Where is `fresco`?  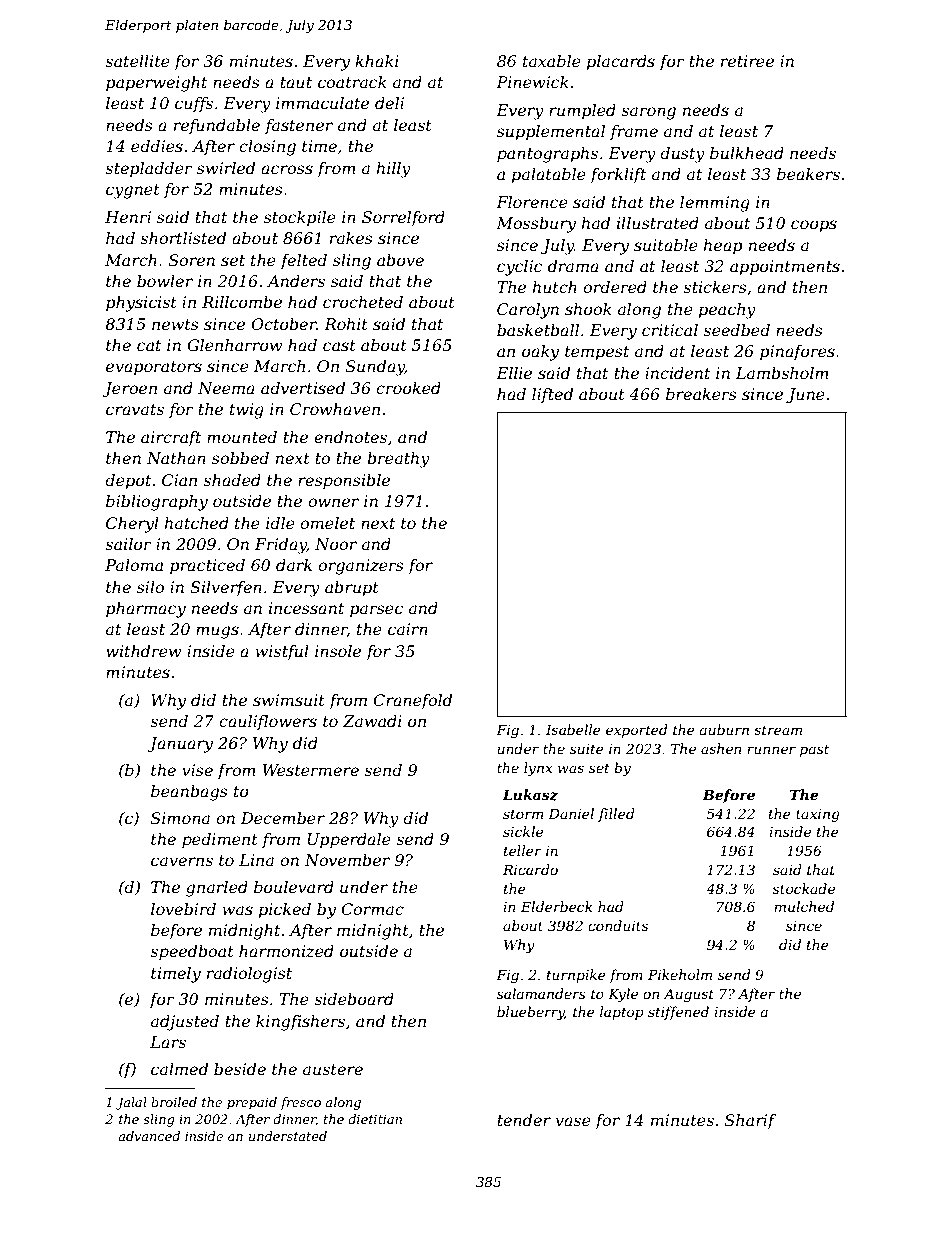
fresco is located at coordinates (300, 1103).
